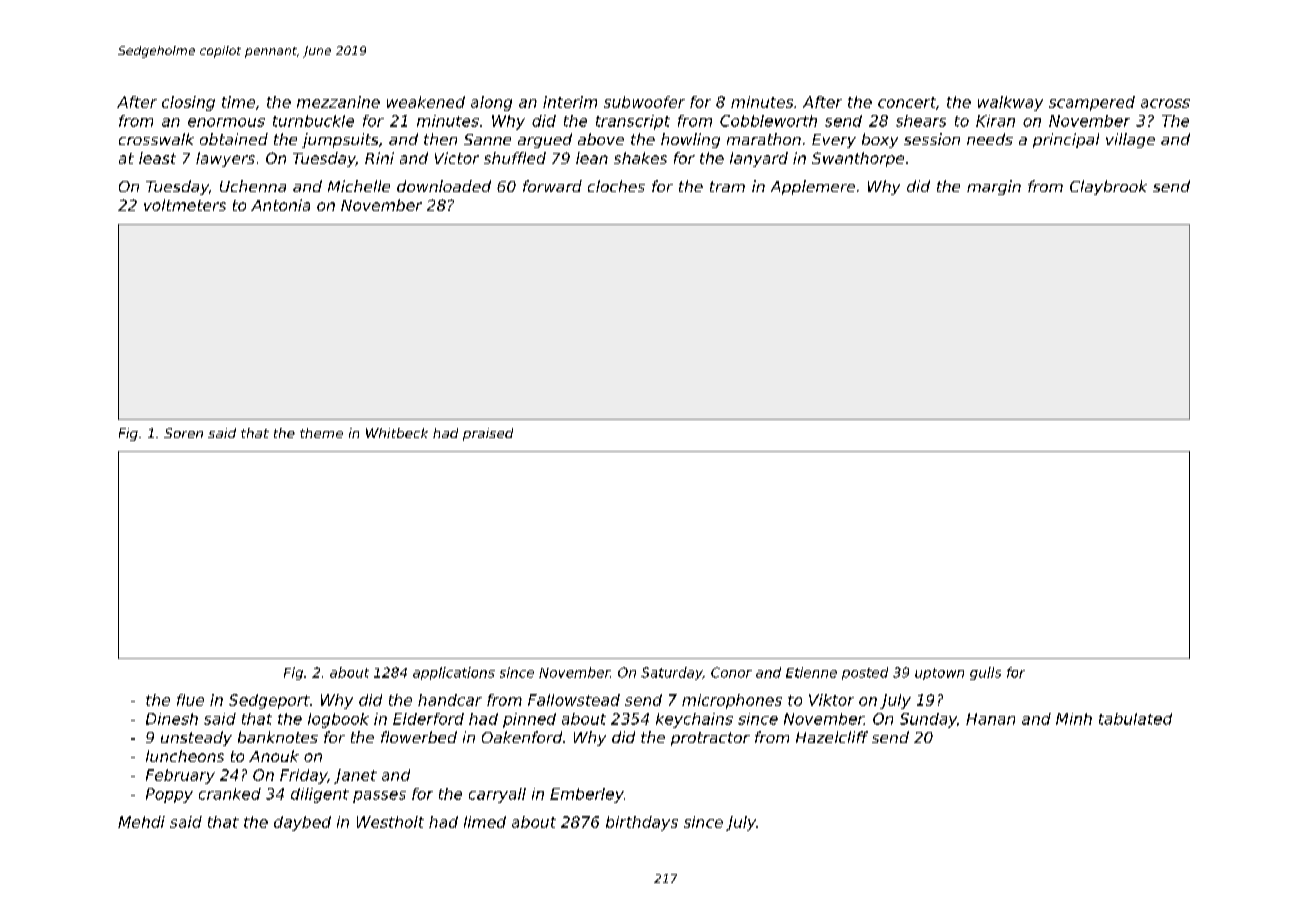 This screenshot has height=924, width=1308. What do you see at coordinates (355, 776) in the screenshot?
I see `Janet` at bounding box center [355, 776].
